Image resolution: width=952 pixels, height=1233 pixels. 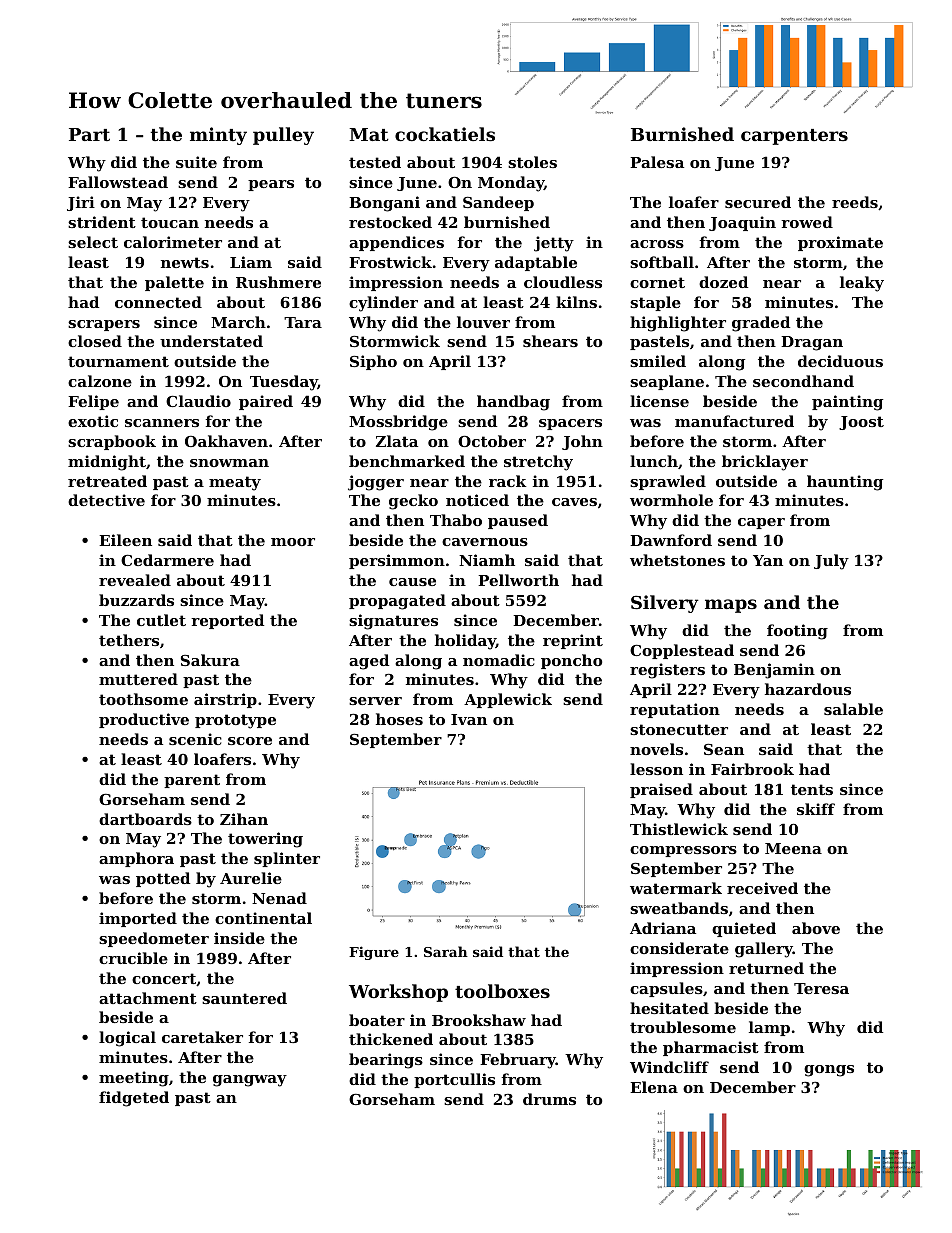 I want to click on pharmacist, so click(x=711, y=1048).
